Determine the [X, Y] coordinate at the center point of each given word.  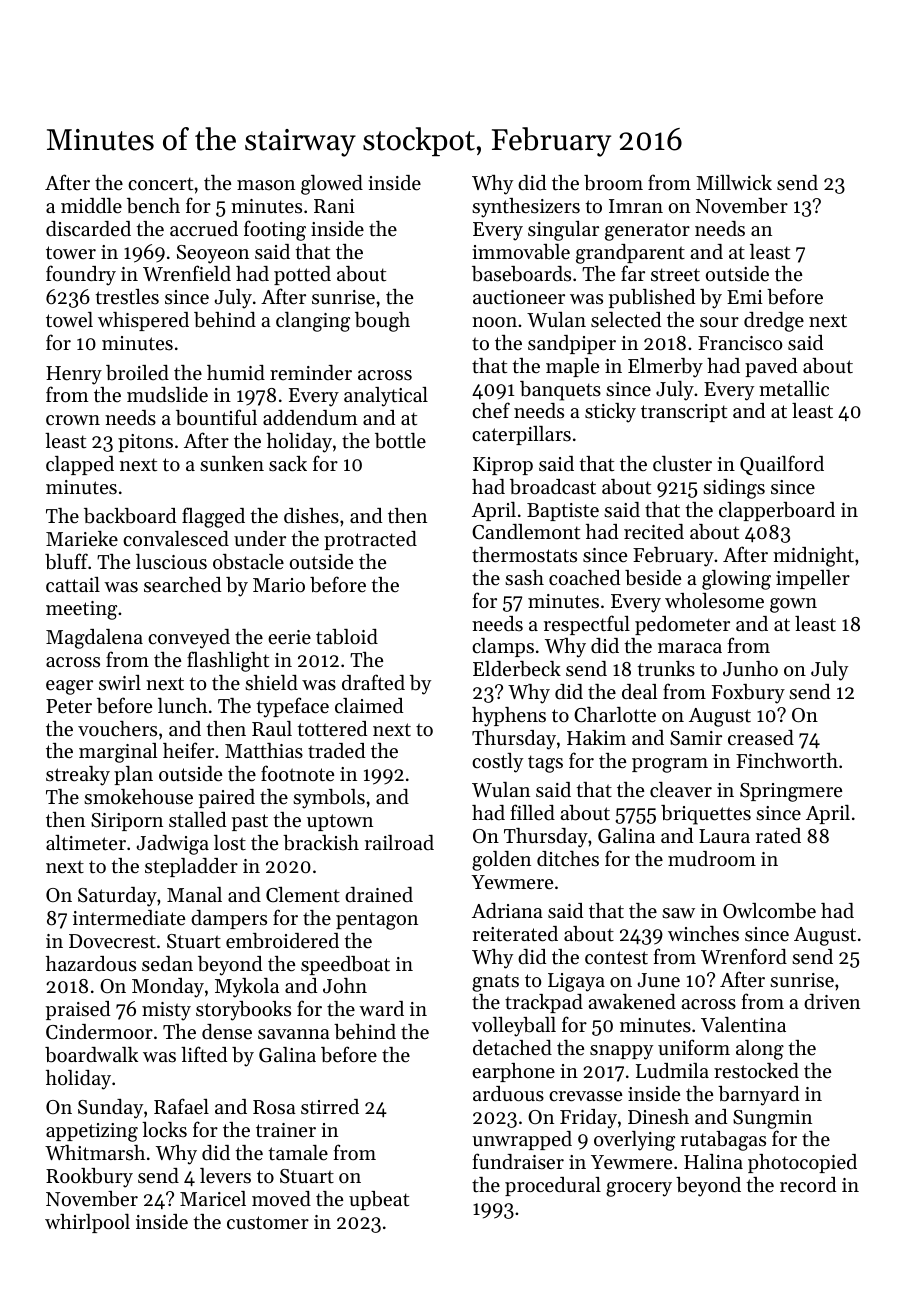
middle [91, 206]
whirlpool [87, 1223]
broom [613, 183]
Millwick [734, 182]
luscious [171, 562]
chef [491, 410]
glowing [736, 580]
